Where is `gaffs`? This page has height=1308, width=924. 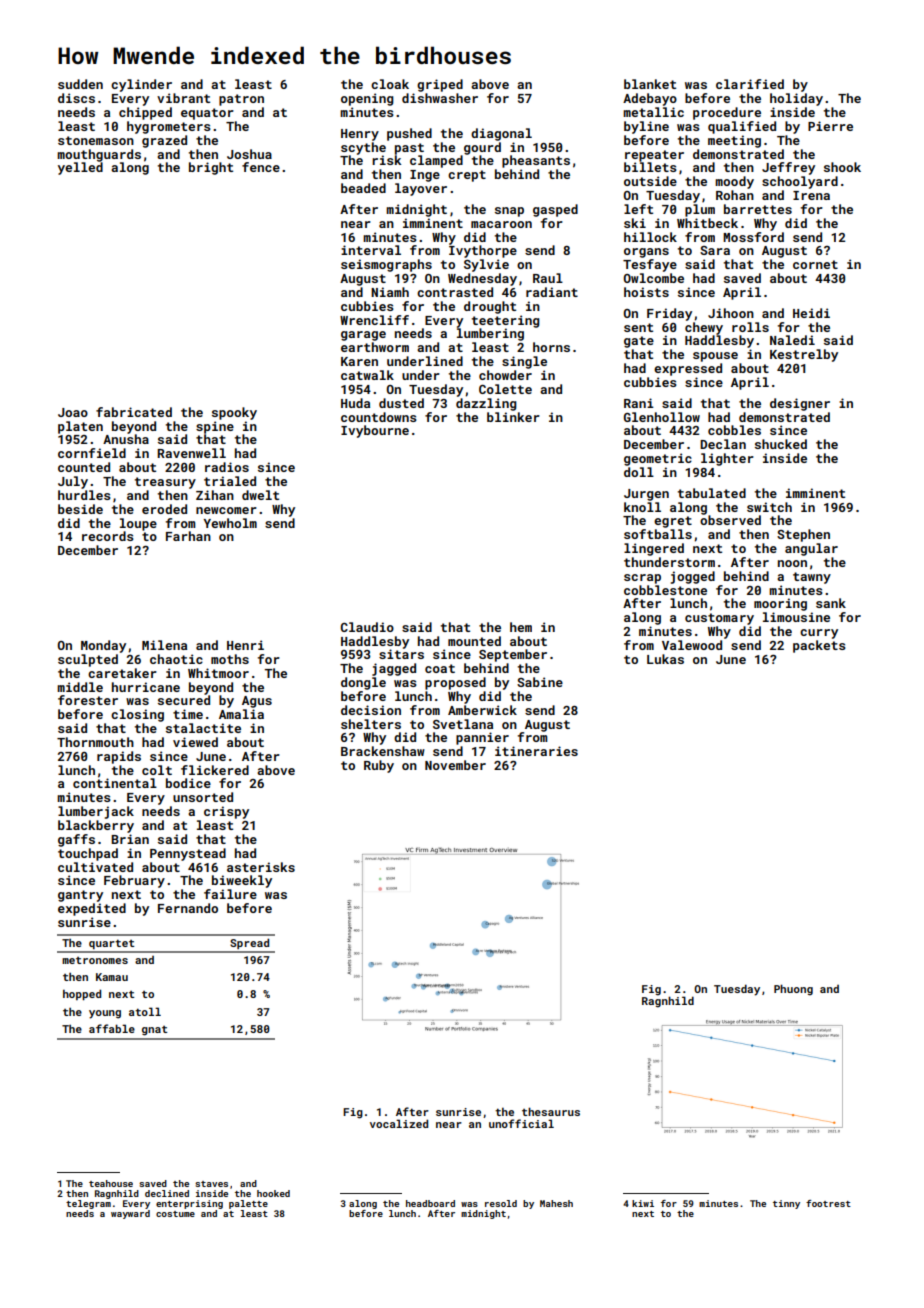
gaffs is located at coordinates (76, 840).
